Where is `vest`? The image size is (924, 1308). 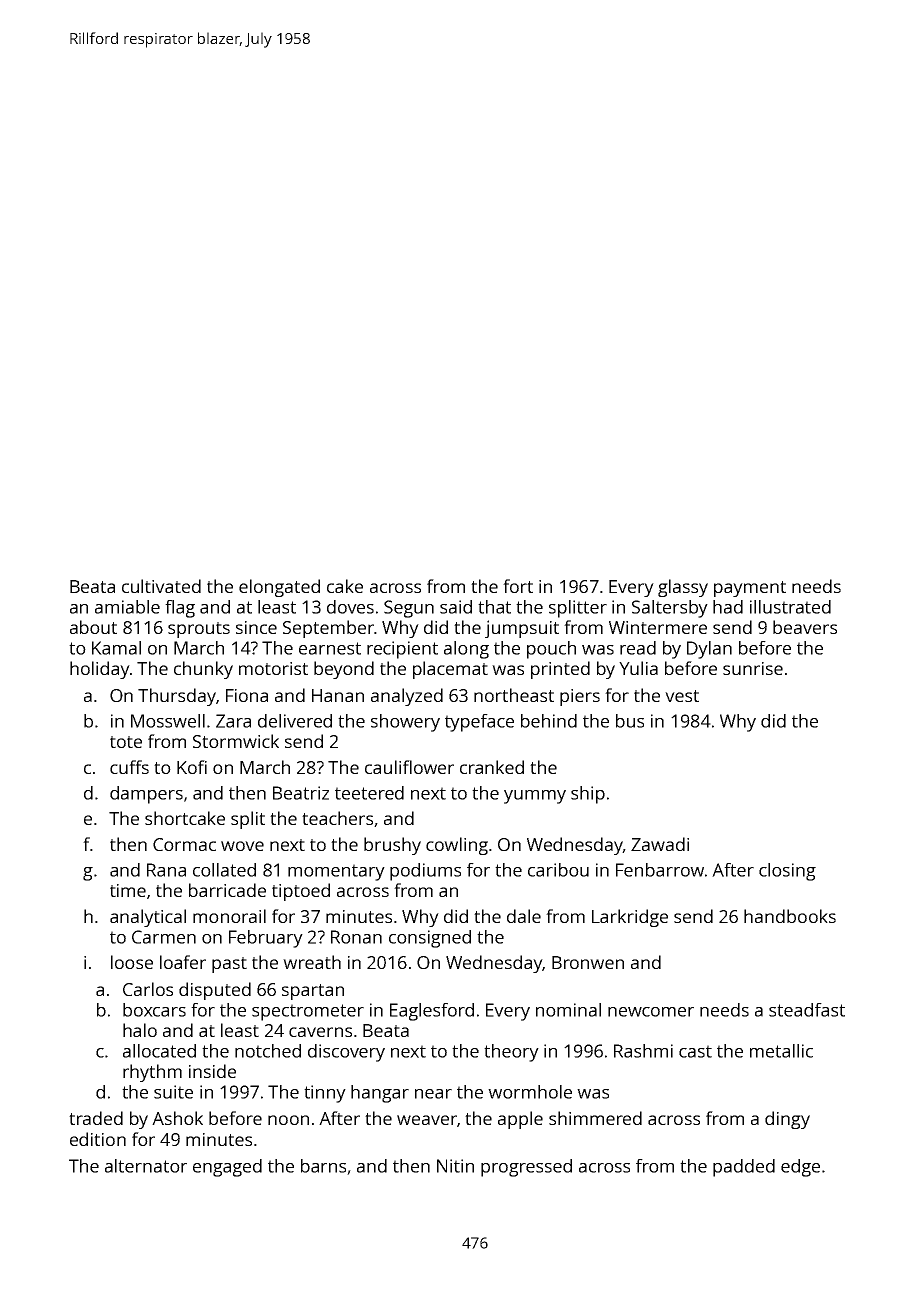 vest is located at coordinates (682, 696).
